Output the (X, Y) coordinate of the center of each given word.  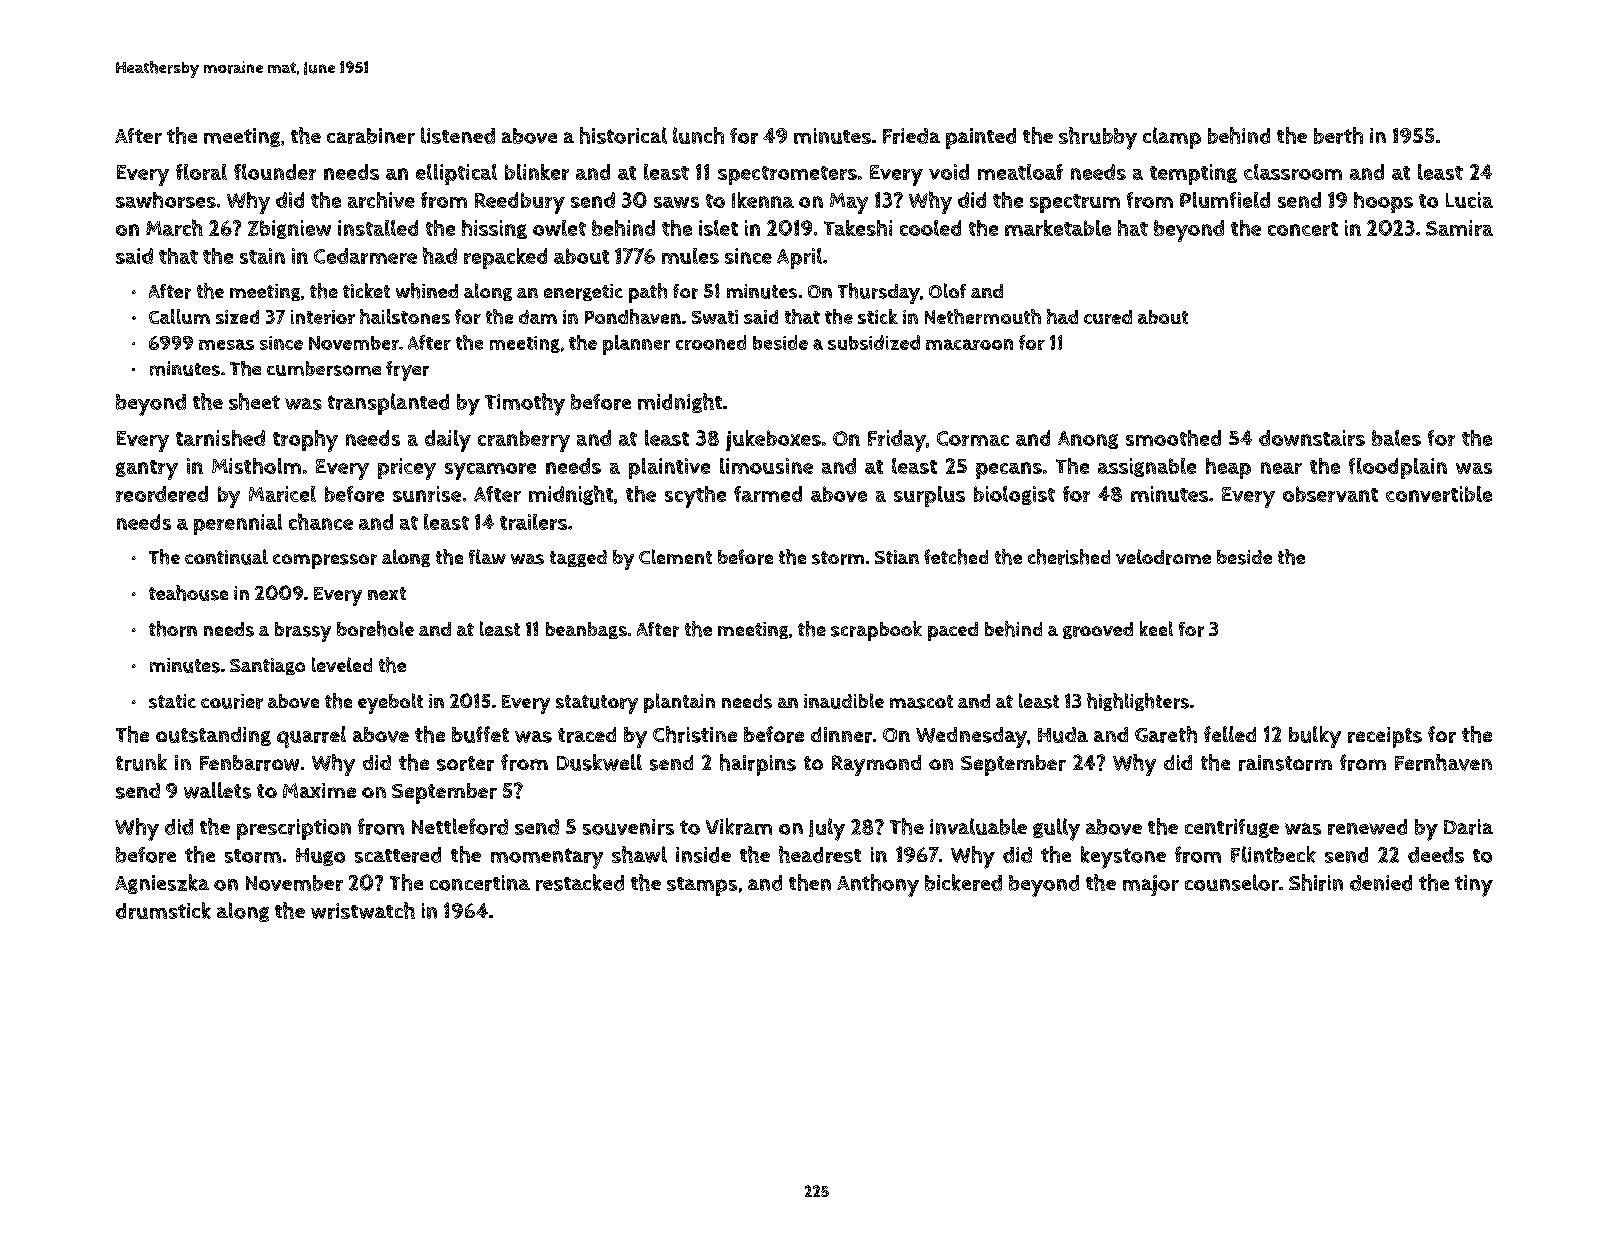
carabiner (371, 136)
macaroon (969, 344)
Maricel (282, 494)
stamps (702, 886)
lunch (698, 135)
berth (1338, 135)
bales (1396, 438)
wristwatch (363, 910)
